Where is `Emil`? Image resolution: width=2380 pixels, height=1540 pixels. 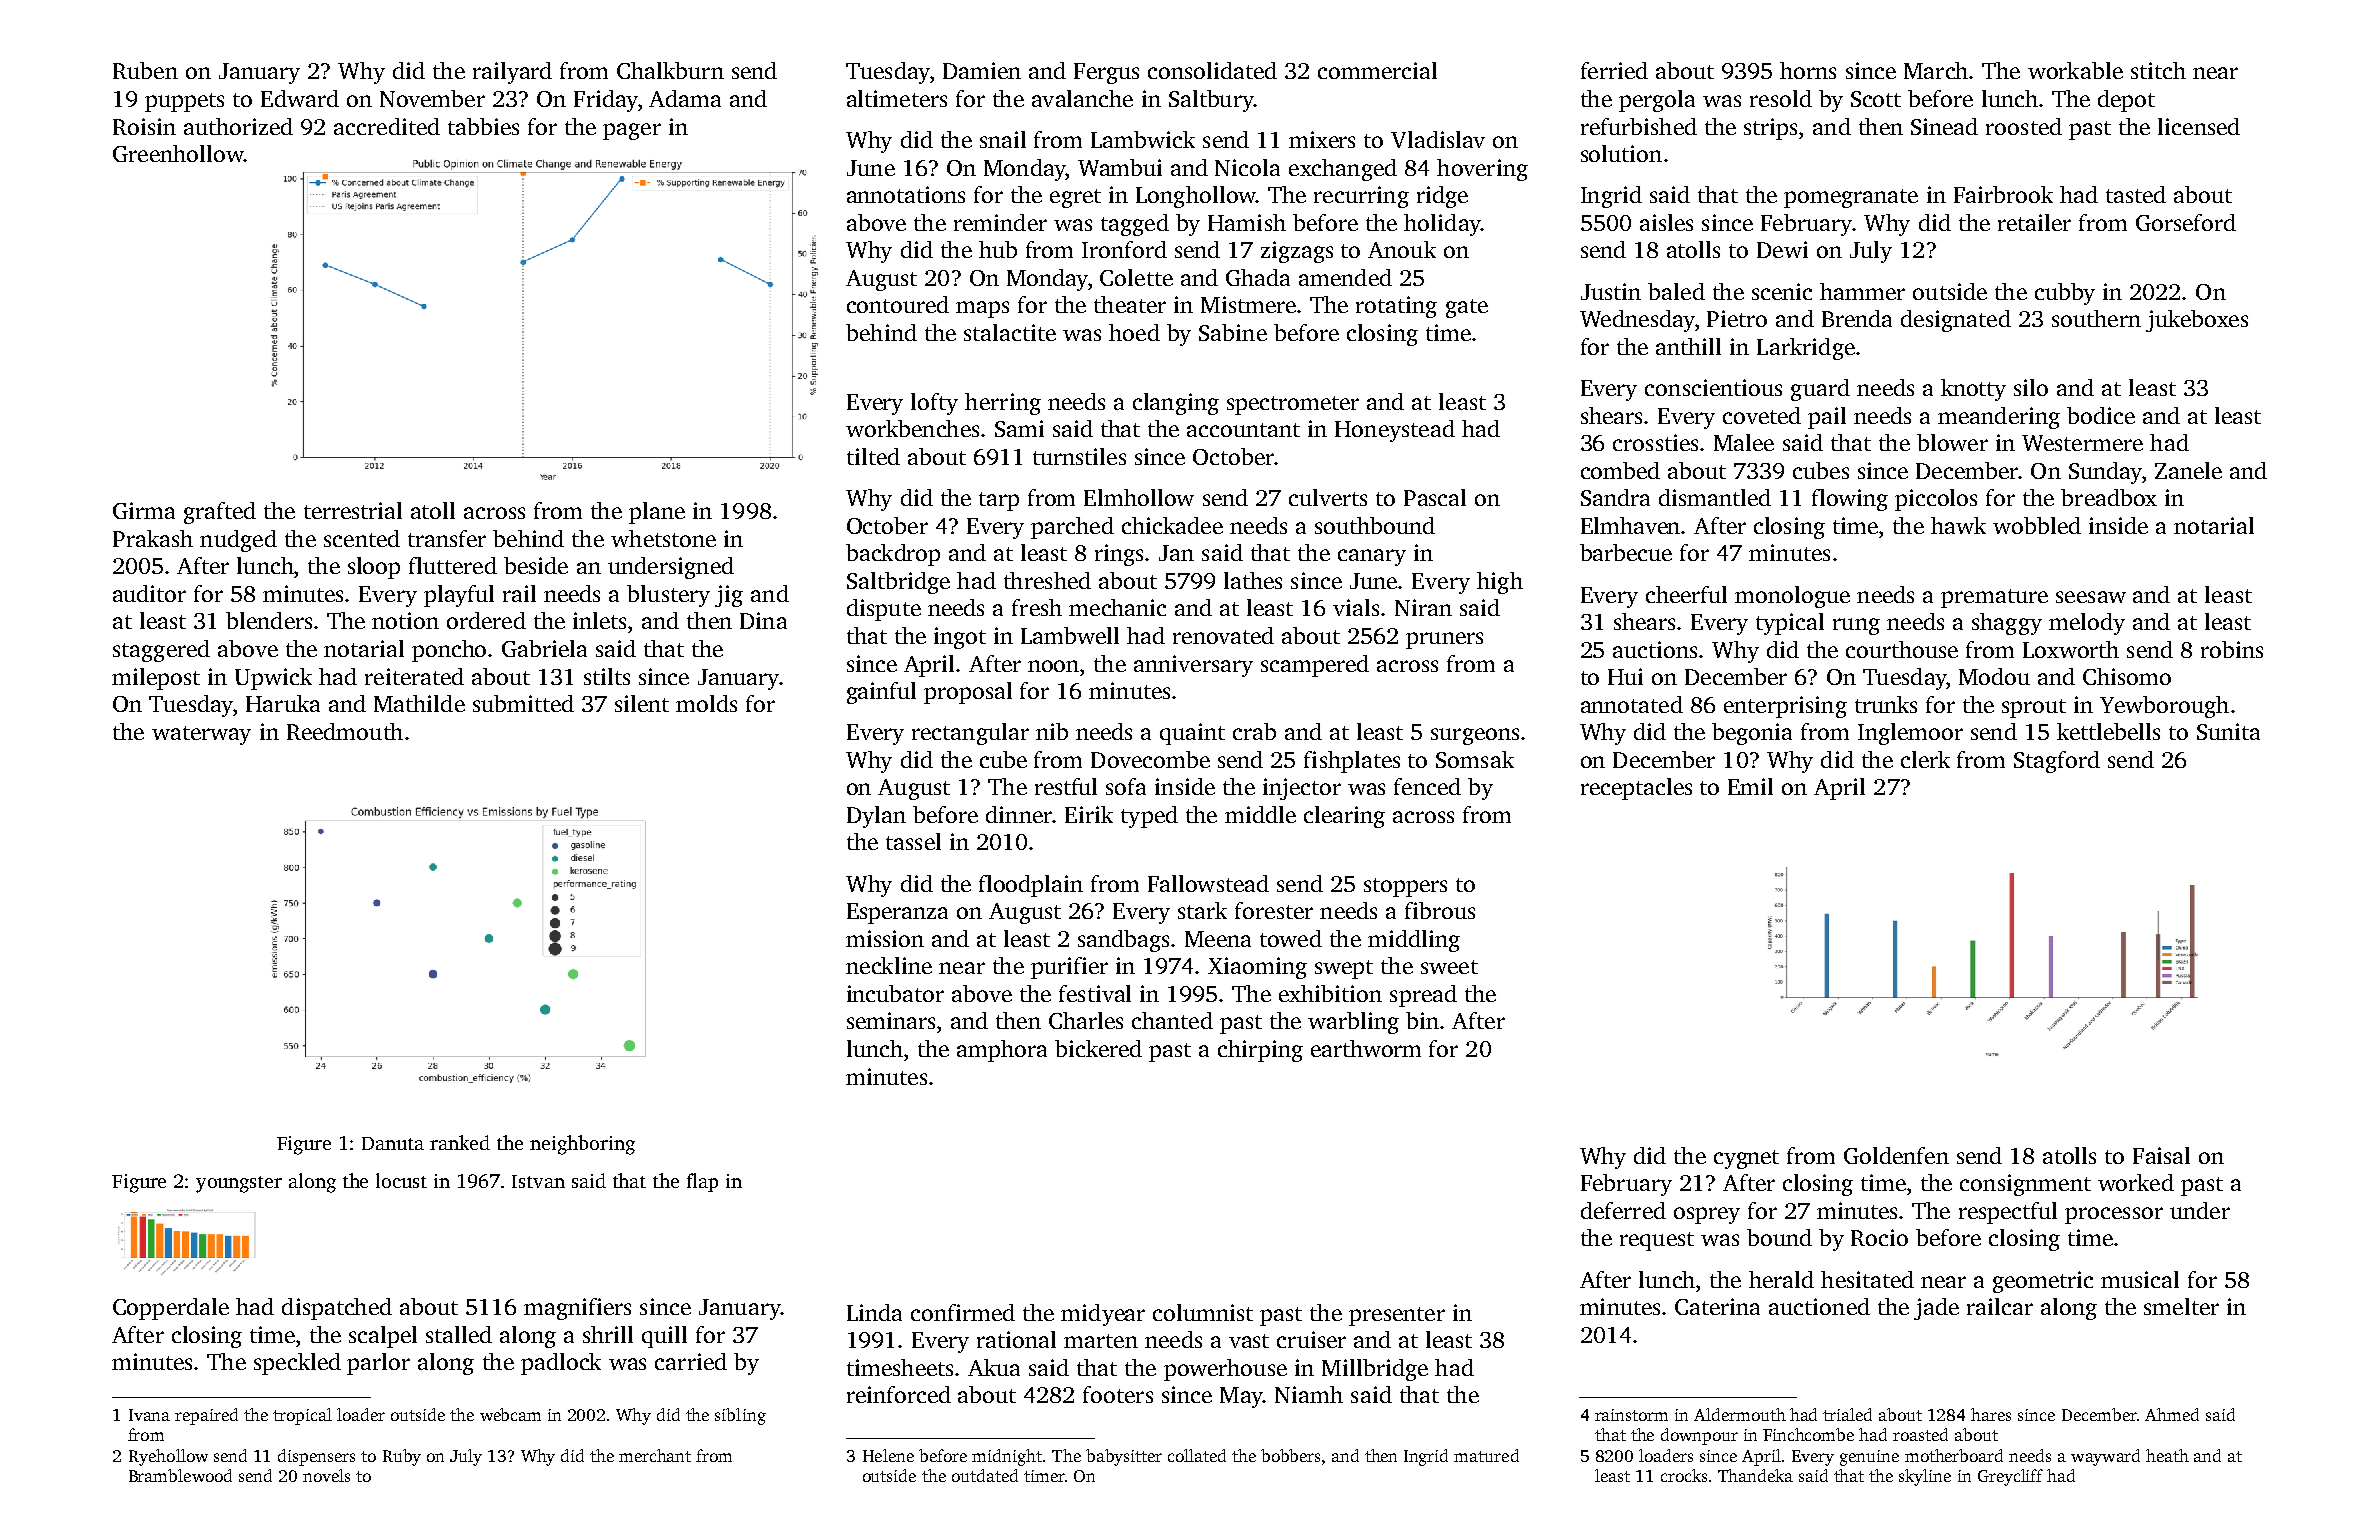 Emil is located at coordinates (1750, 786).
